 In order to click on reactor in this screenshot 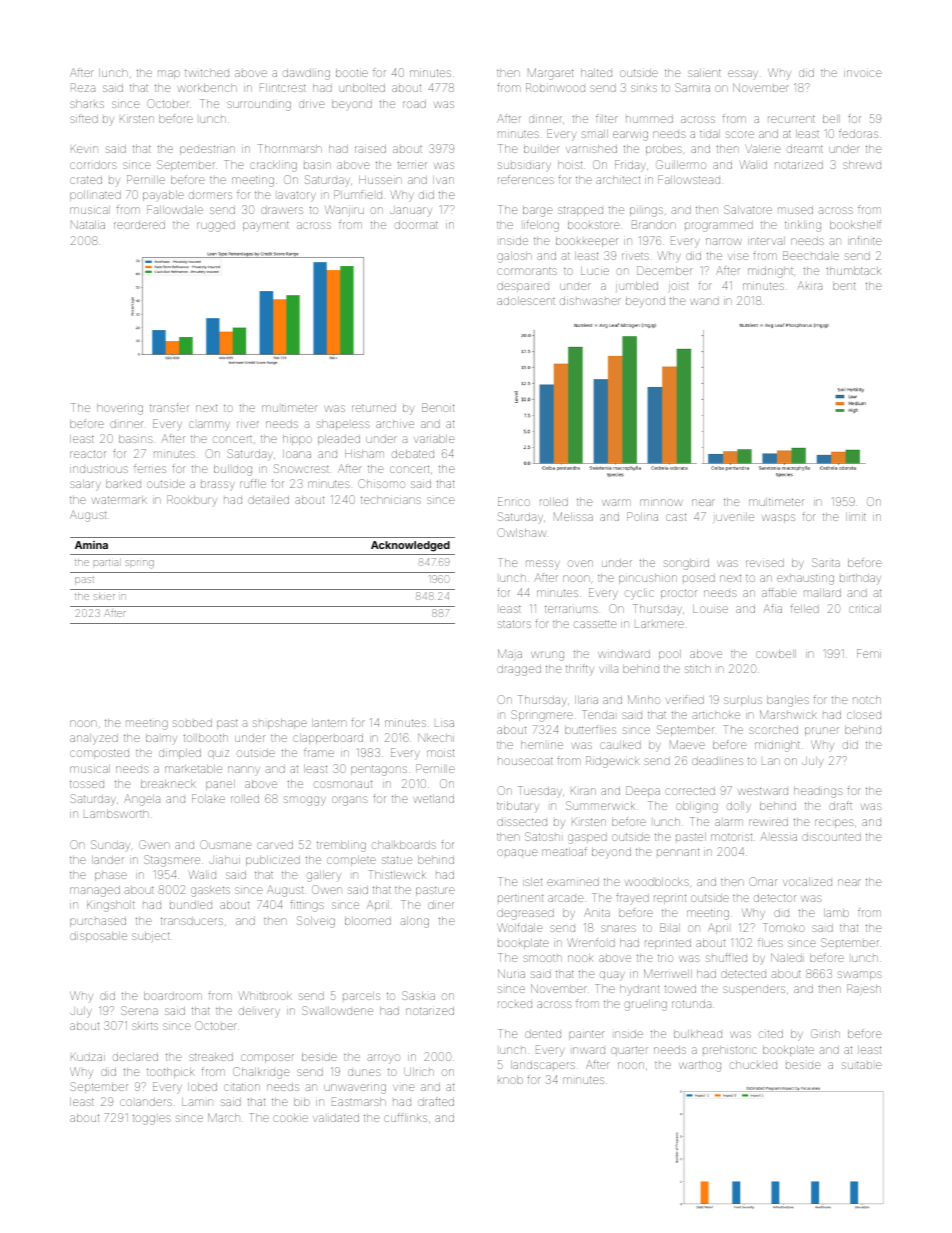, I will do `click(88, 454)`.
